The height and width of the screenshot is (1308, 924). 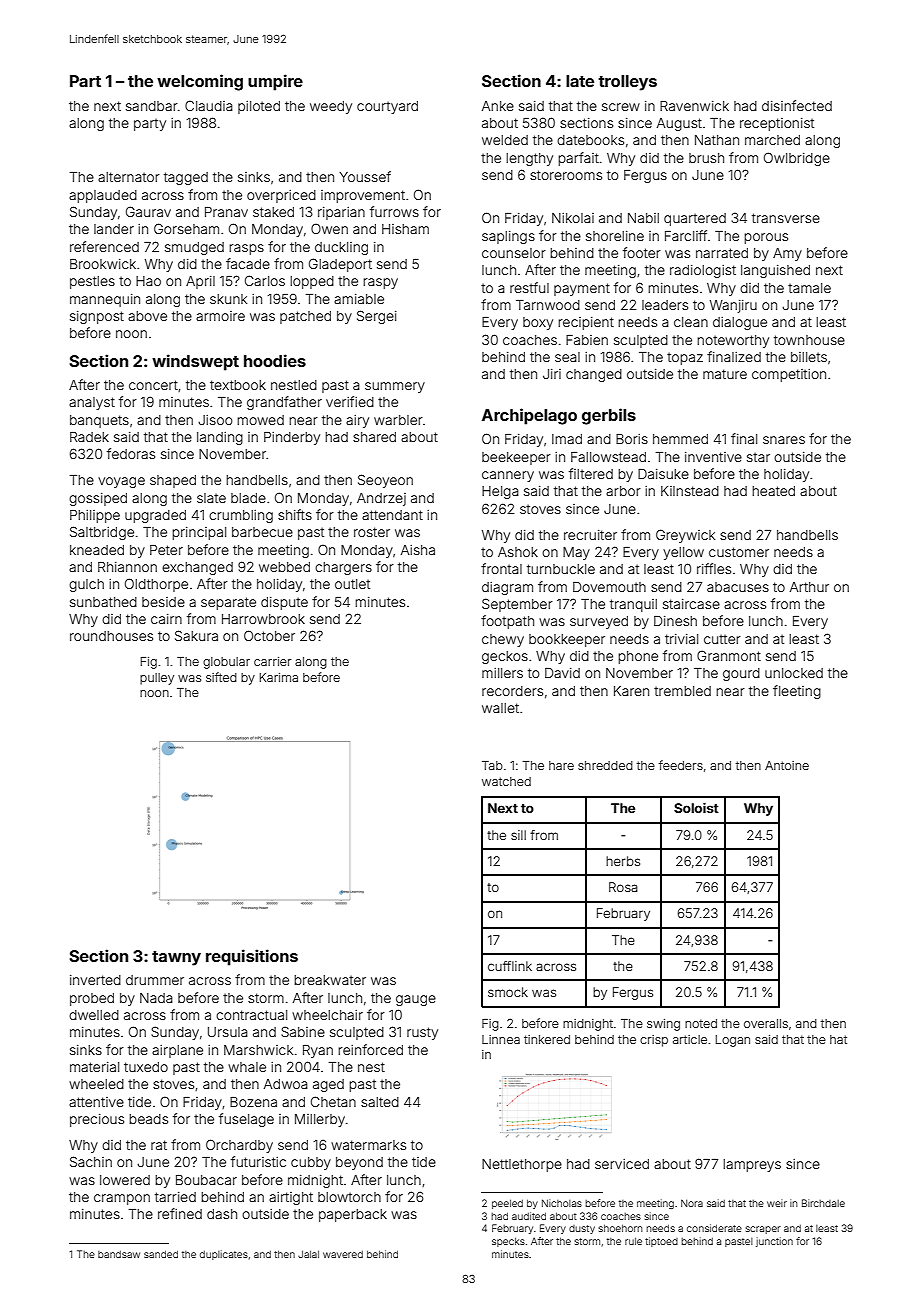 What do you see at coordinates (152, 106) in the screenshot?
I see `sandbar` at bounding box center [152, 106].
